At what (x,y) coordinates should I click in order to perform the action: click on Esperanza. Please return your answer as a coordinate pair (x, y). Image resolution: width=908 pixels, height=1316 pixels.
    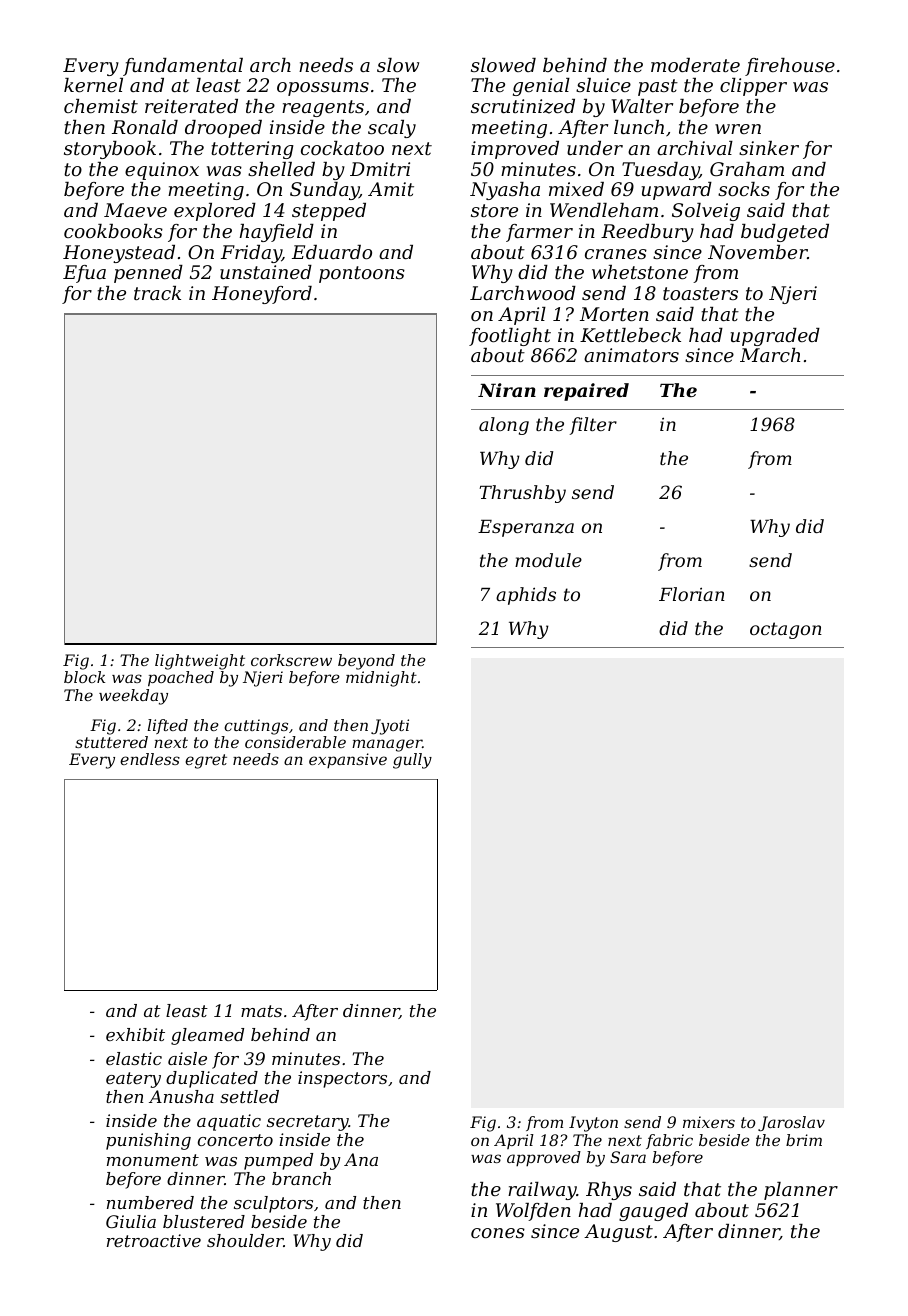
    Looking at the image, I should click on (526, 528).
